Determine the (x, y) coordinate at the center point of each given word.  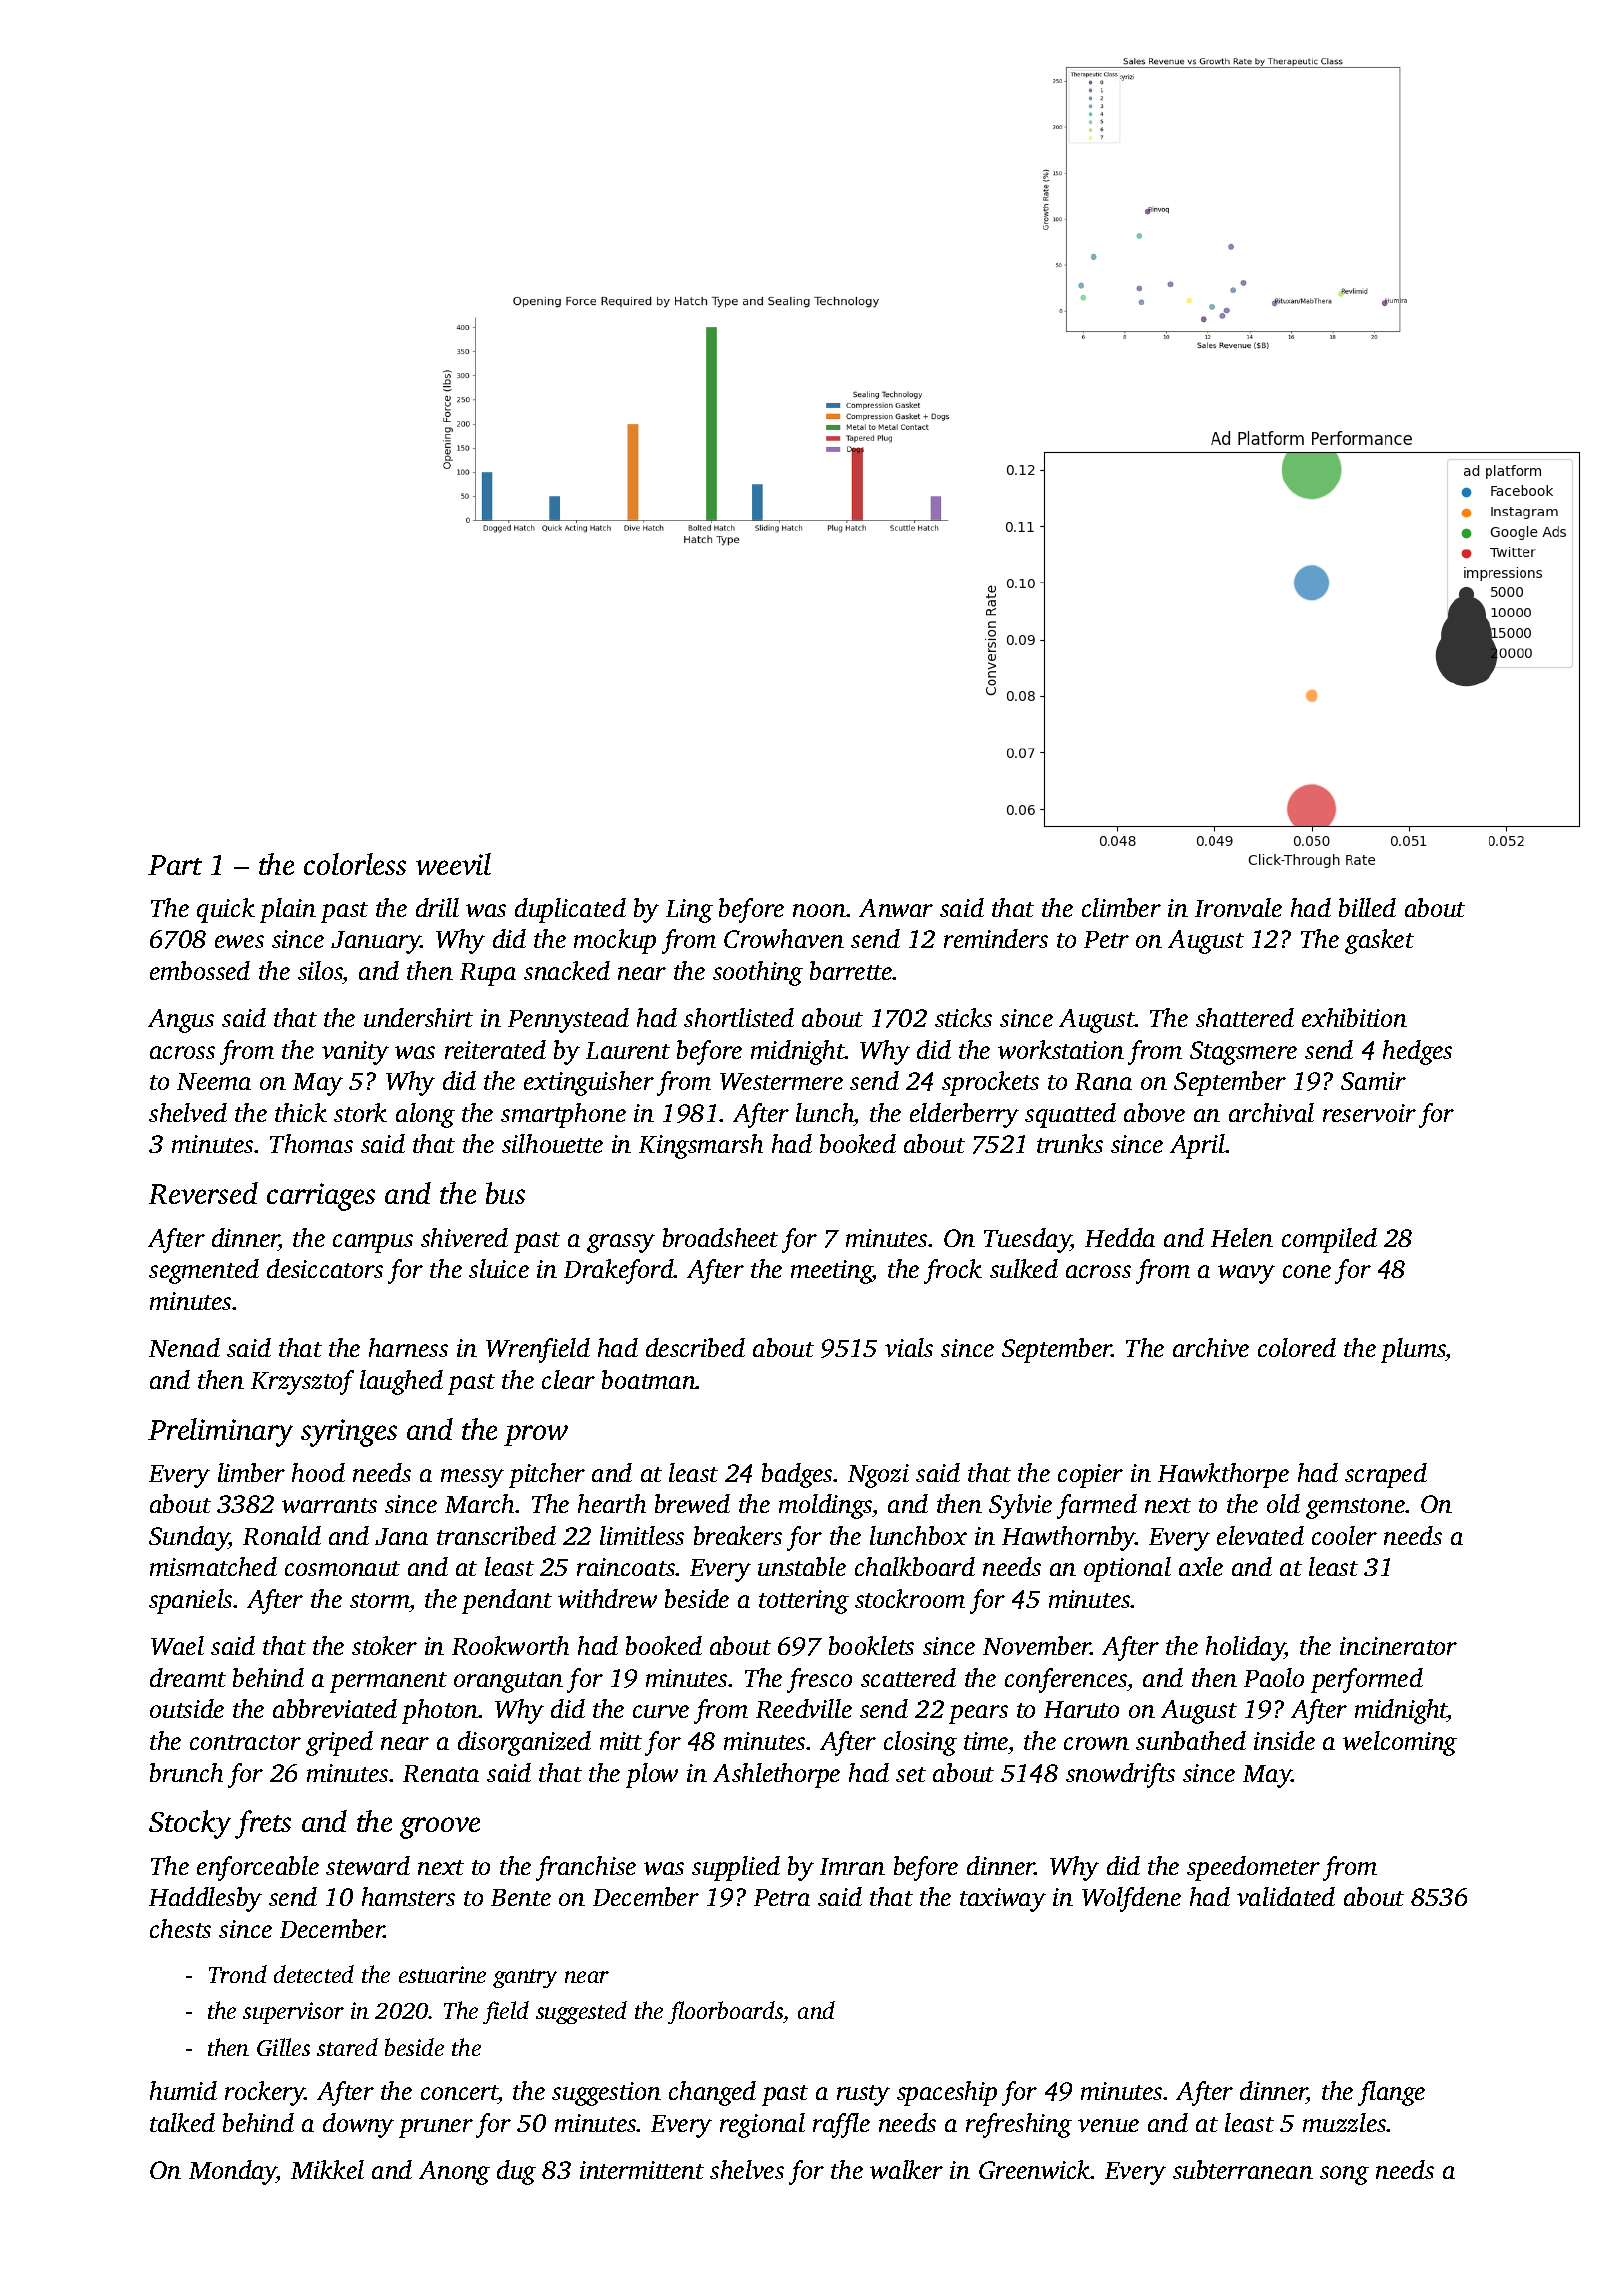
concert (459, 2094)
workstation (1061, 1049)
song (1344, 2175)
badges (797, 1475)
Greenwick (1035, 2169)
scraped (1386, 1475)
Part (175, 865)
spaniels (190, 1601)
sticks (963, 1017)
